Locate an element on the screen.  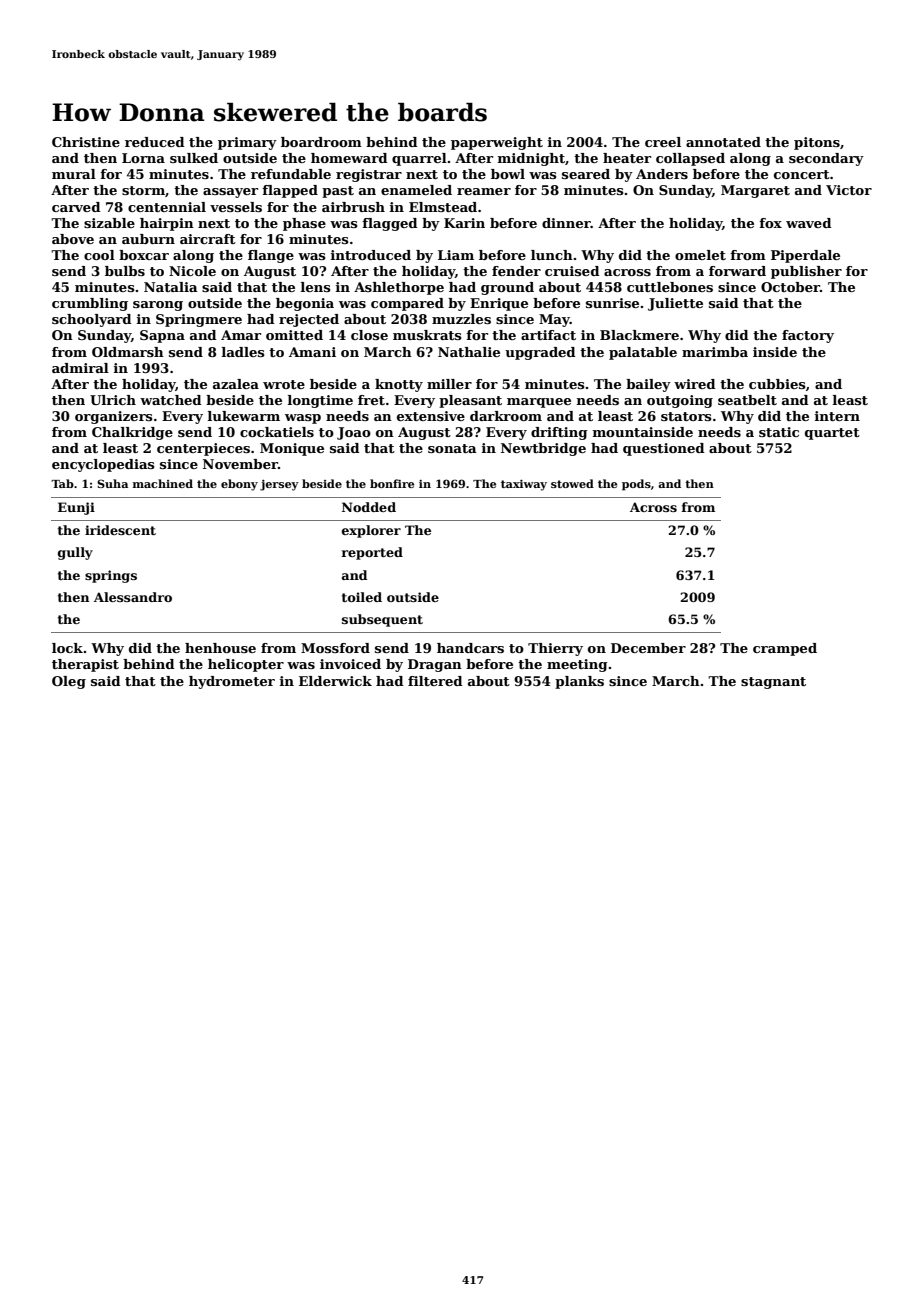
toiled is located at coordinates (362, 597).
